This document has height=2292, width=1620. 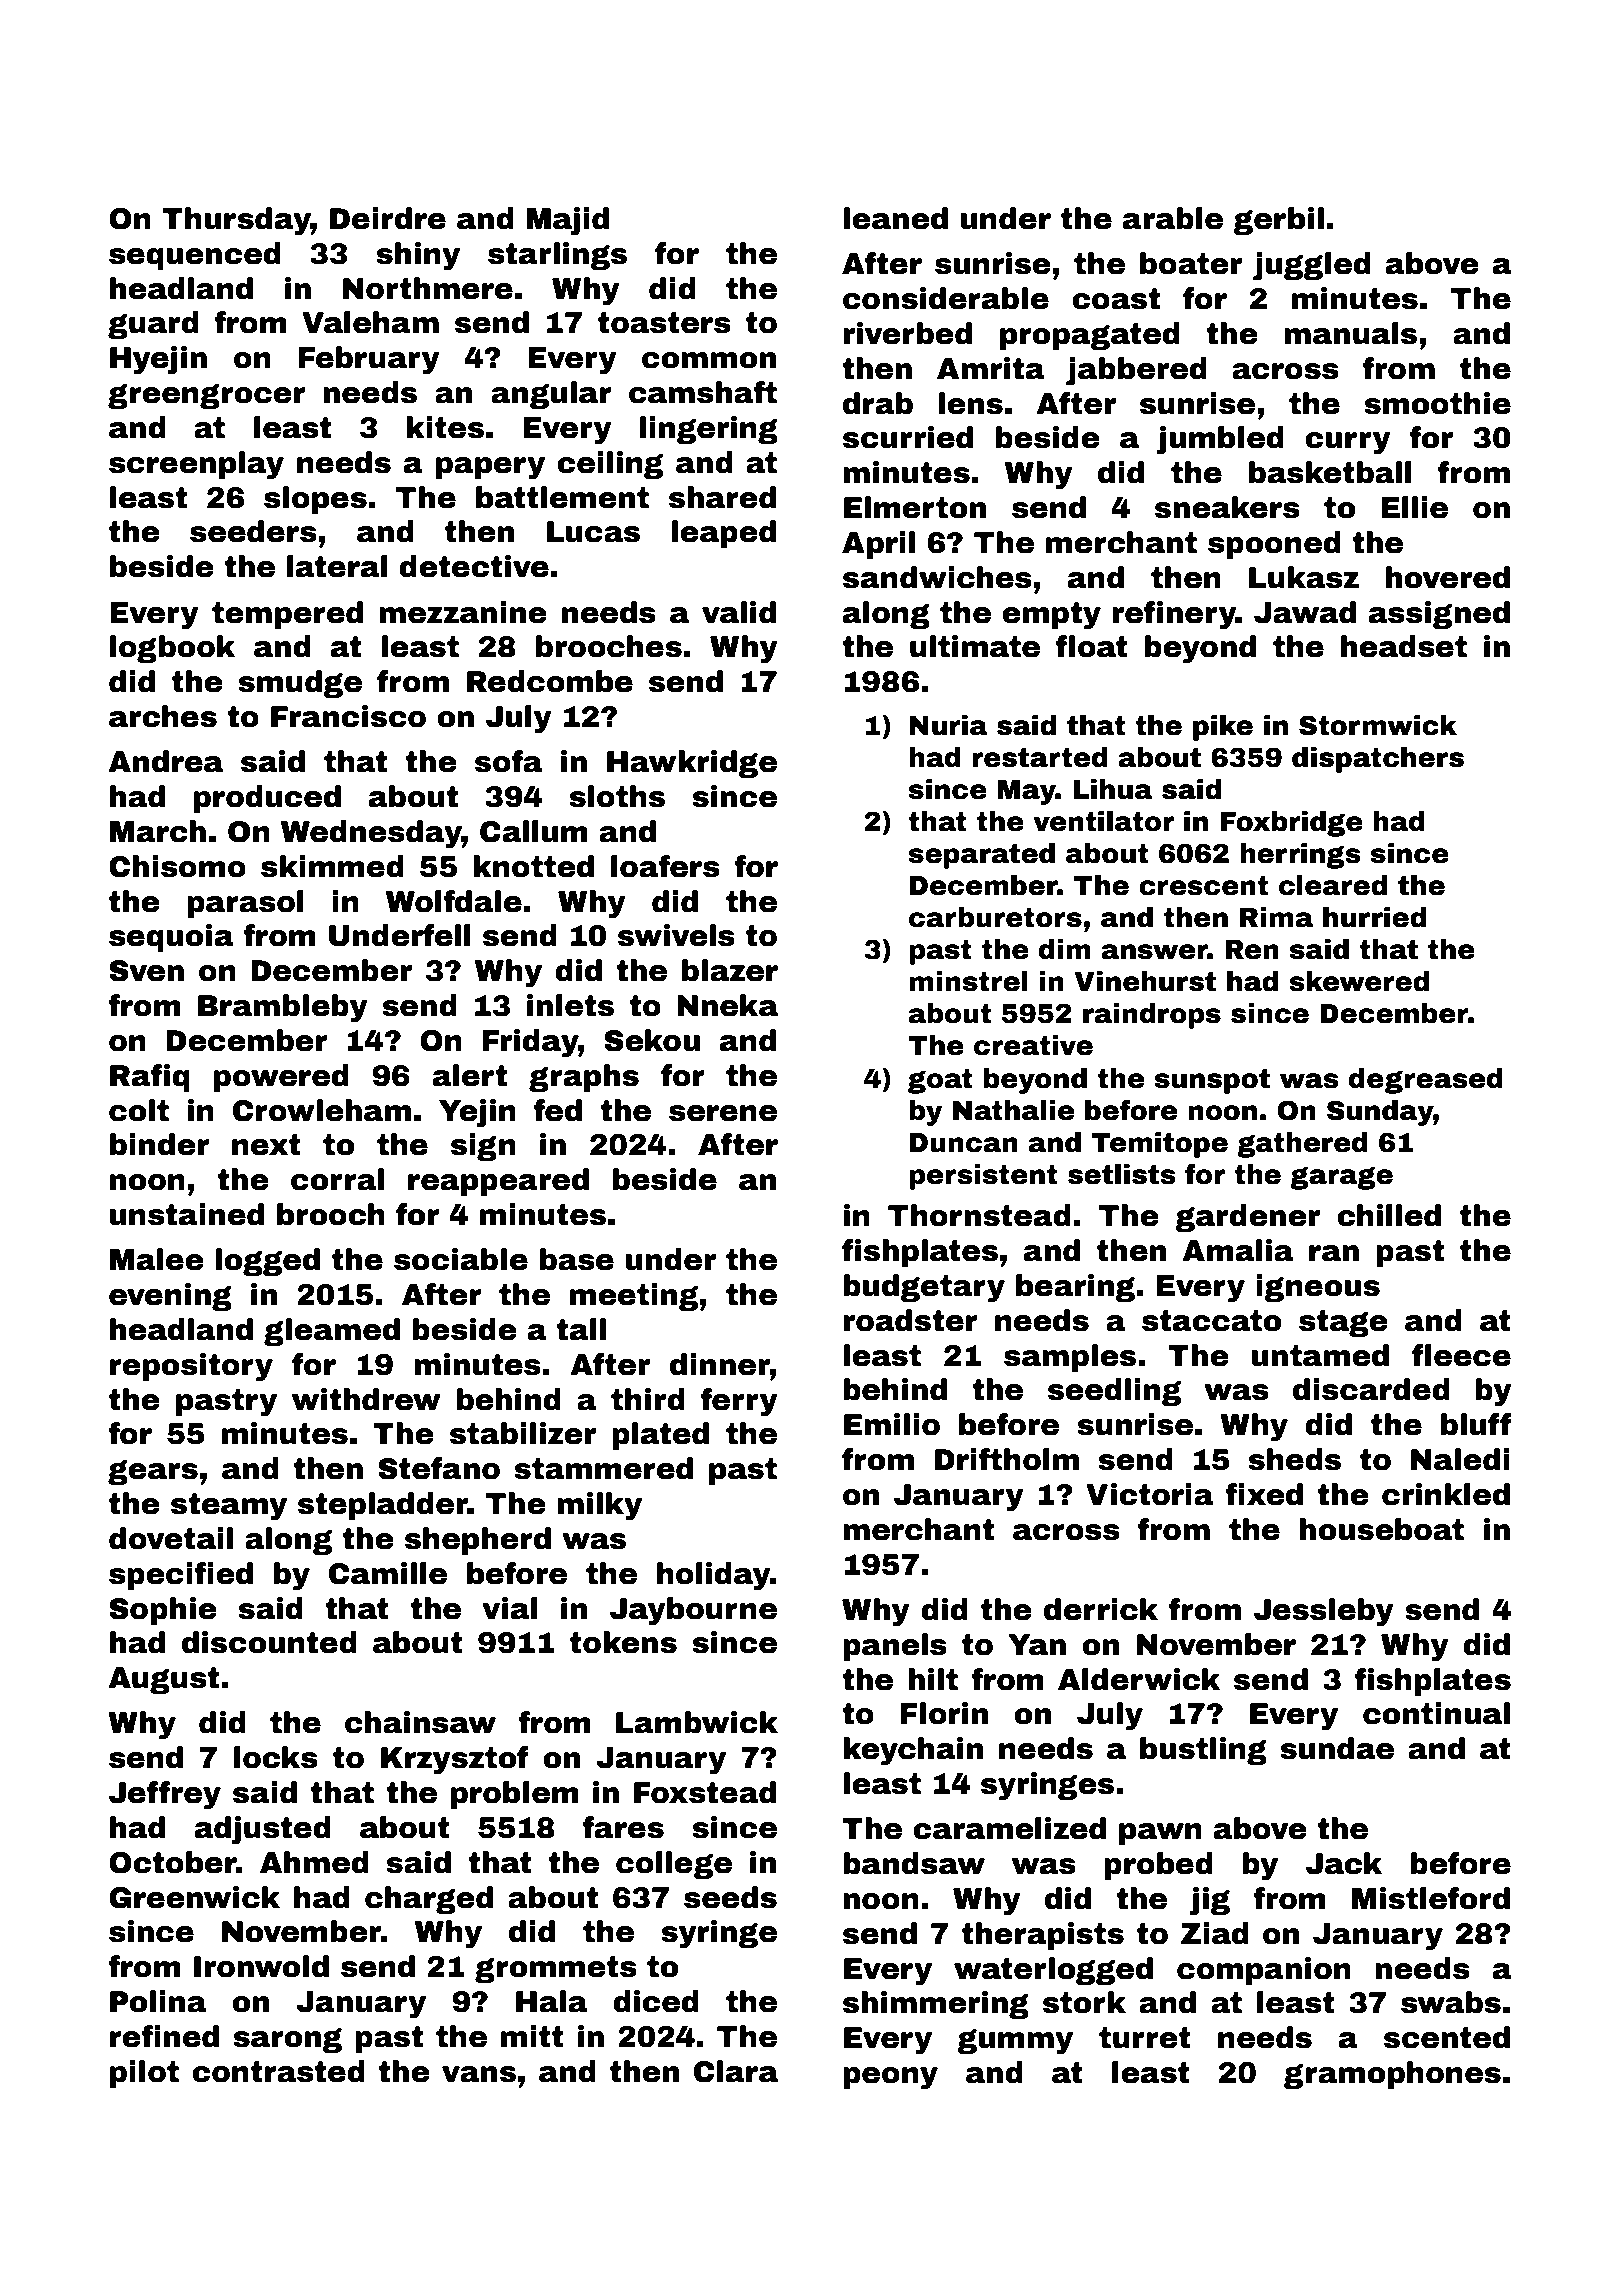 What do you see at coordinates (144, 2074) in the document?
I see `pilot` at bounding box center [144, 2074].
